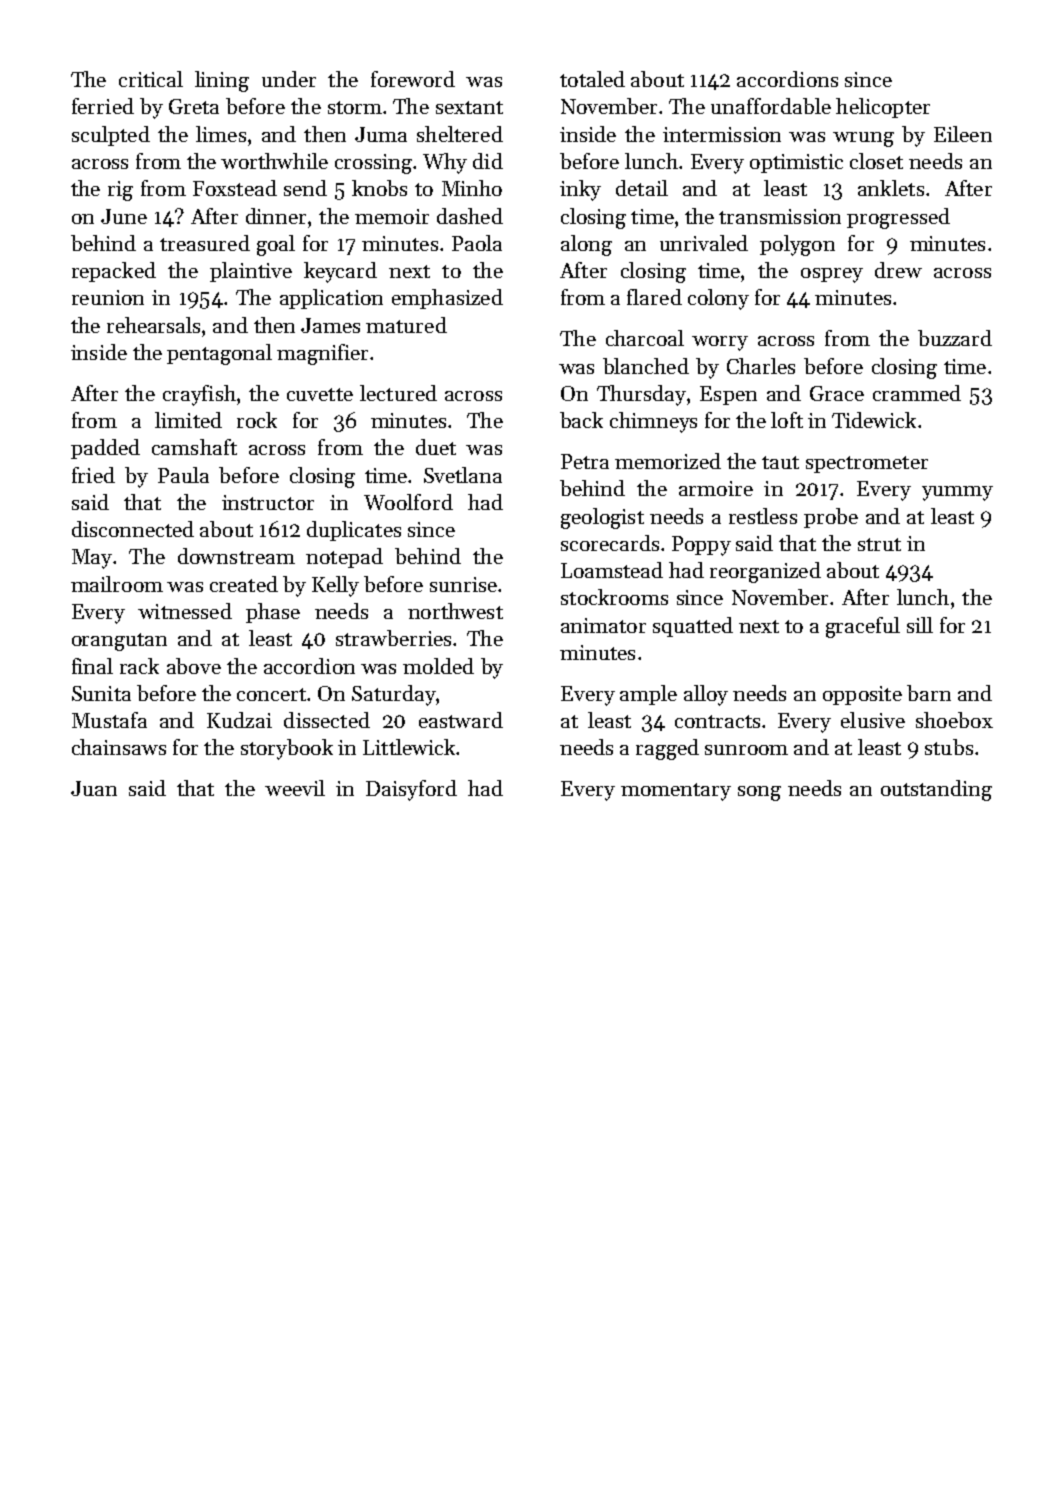 The height and width of the image is (1510, 1063). What do you see at coordinates (295, 788) in the image?
I see `weevil` at bounding box center [295, 788].
